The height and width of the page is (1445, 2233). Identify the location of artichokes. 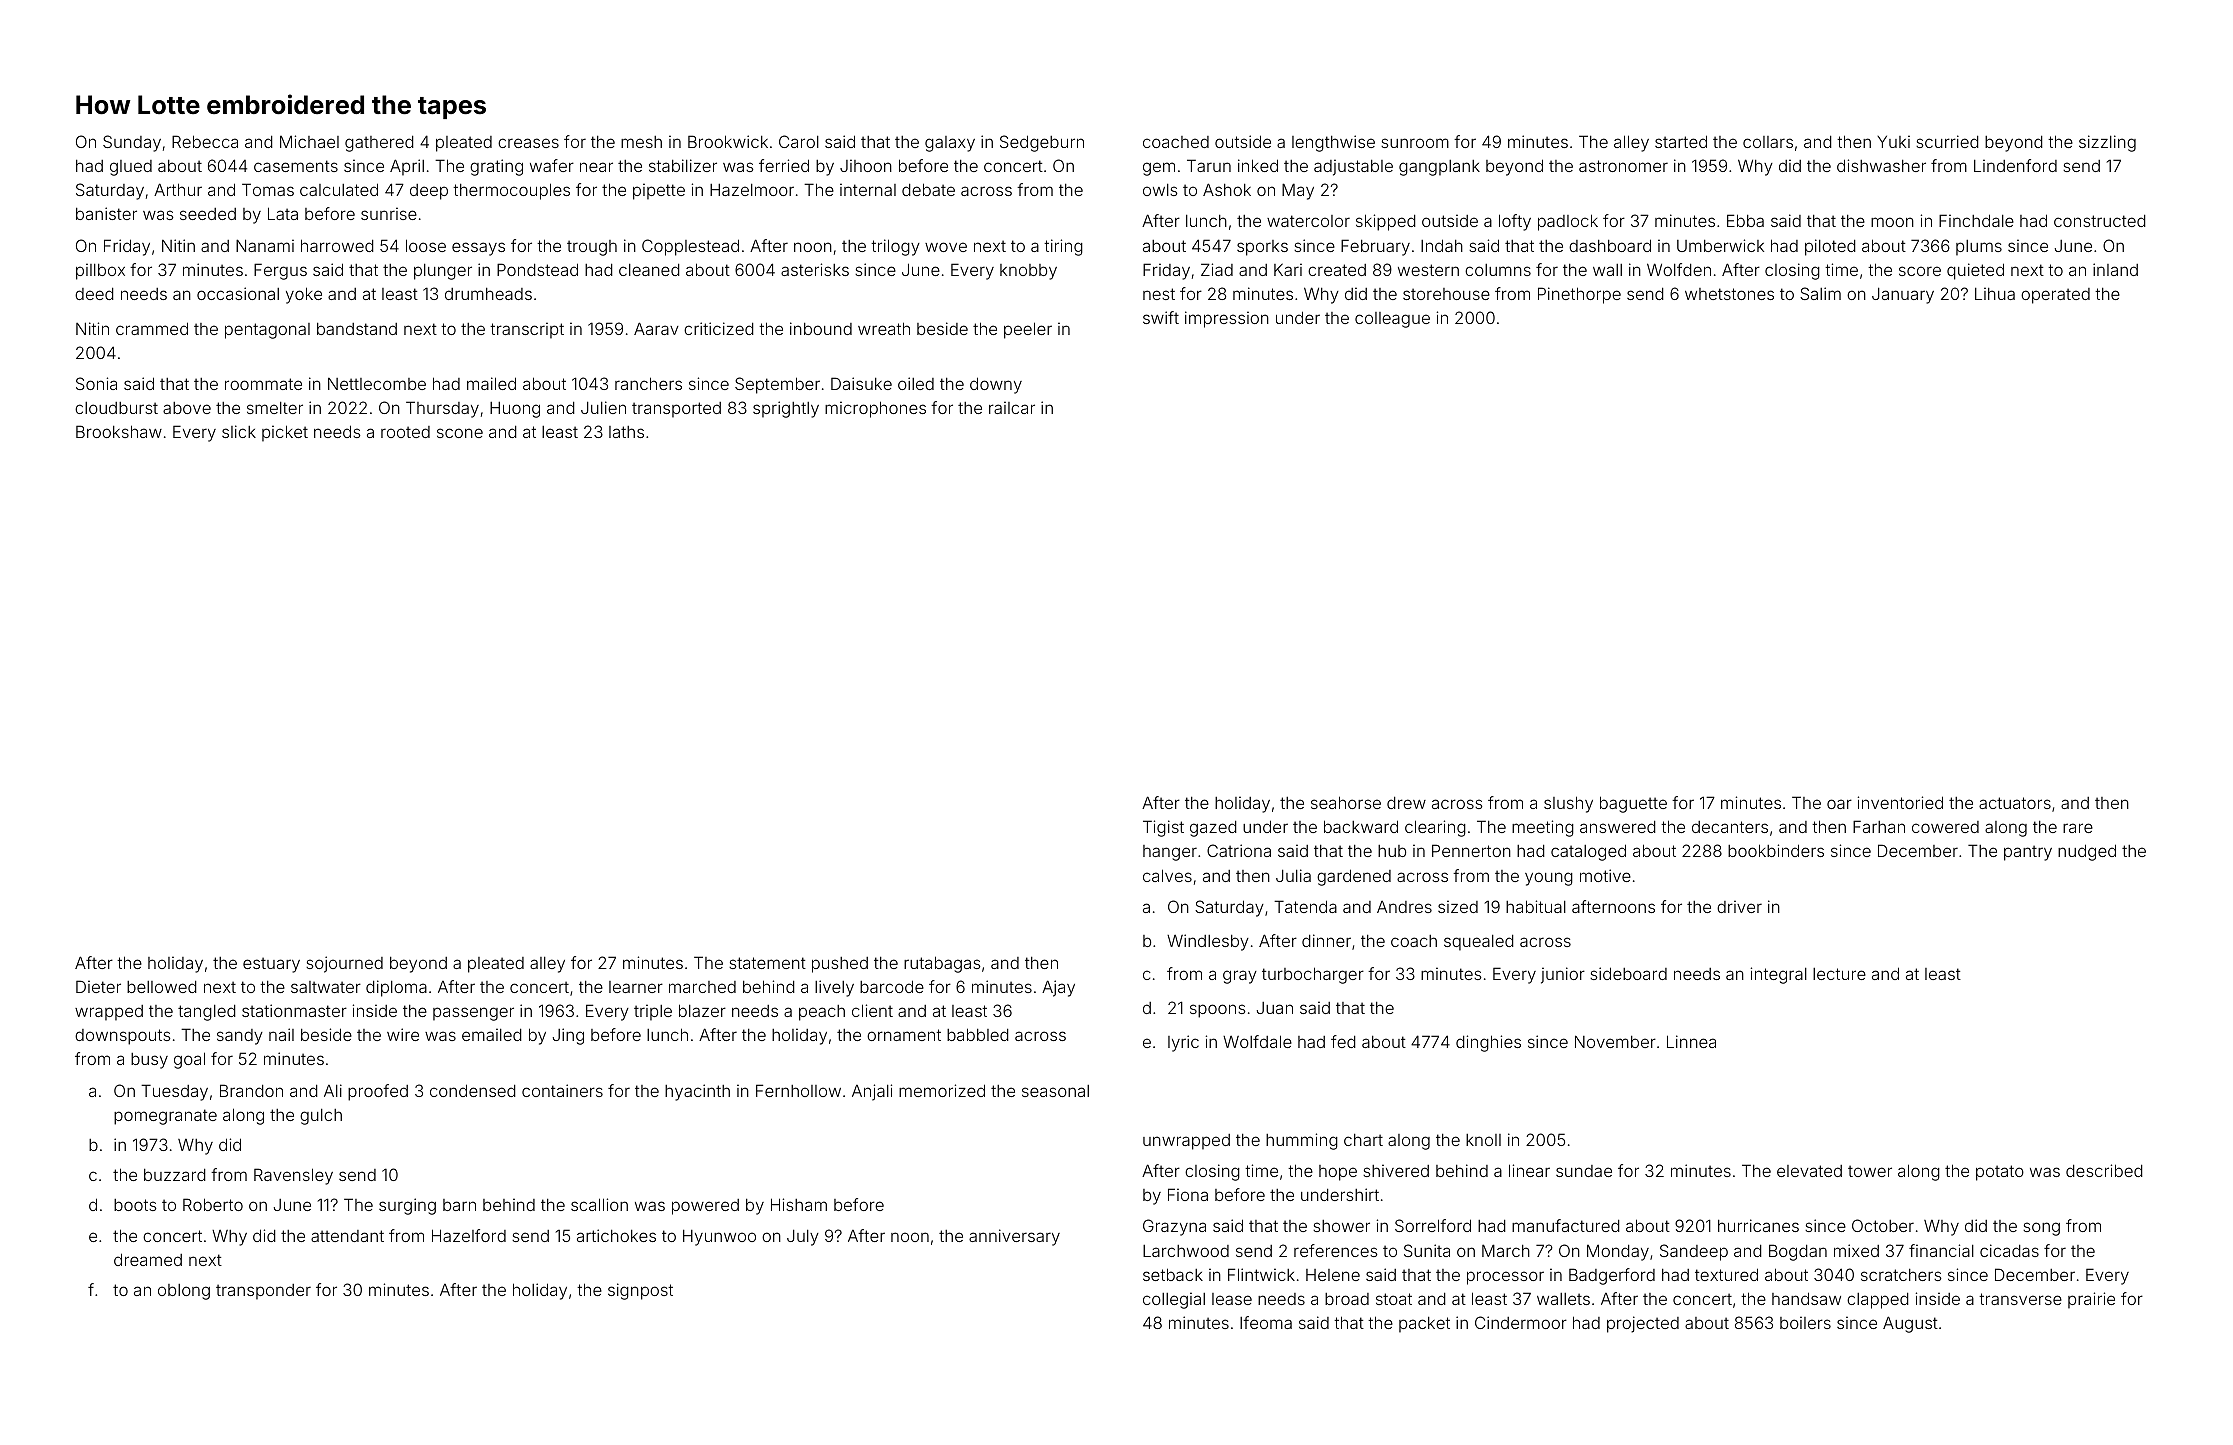
(616, 1235).
